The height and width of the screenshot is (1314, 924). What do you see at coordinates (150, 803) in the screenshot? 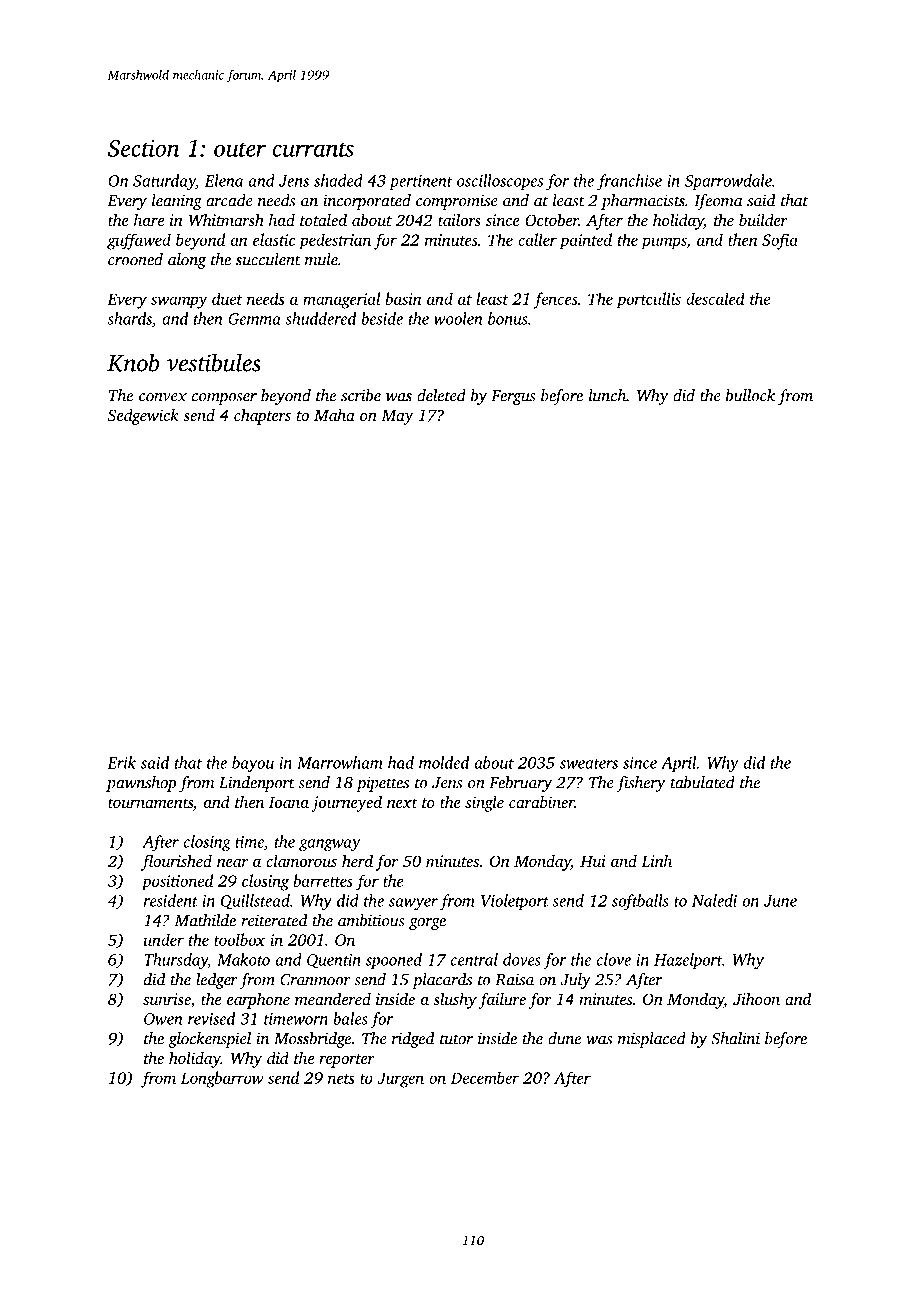
I see `tournaments` at bounding box center [150, 803].
